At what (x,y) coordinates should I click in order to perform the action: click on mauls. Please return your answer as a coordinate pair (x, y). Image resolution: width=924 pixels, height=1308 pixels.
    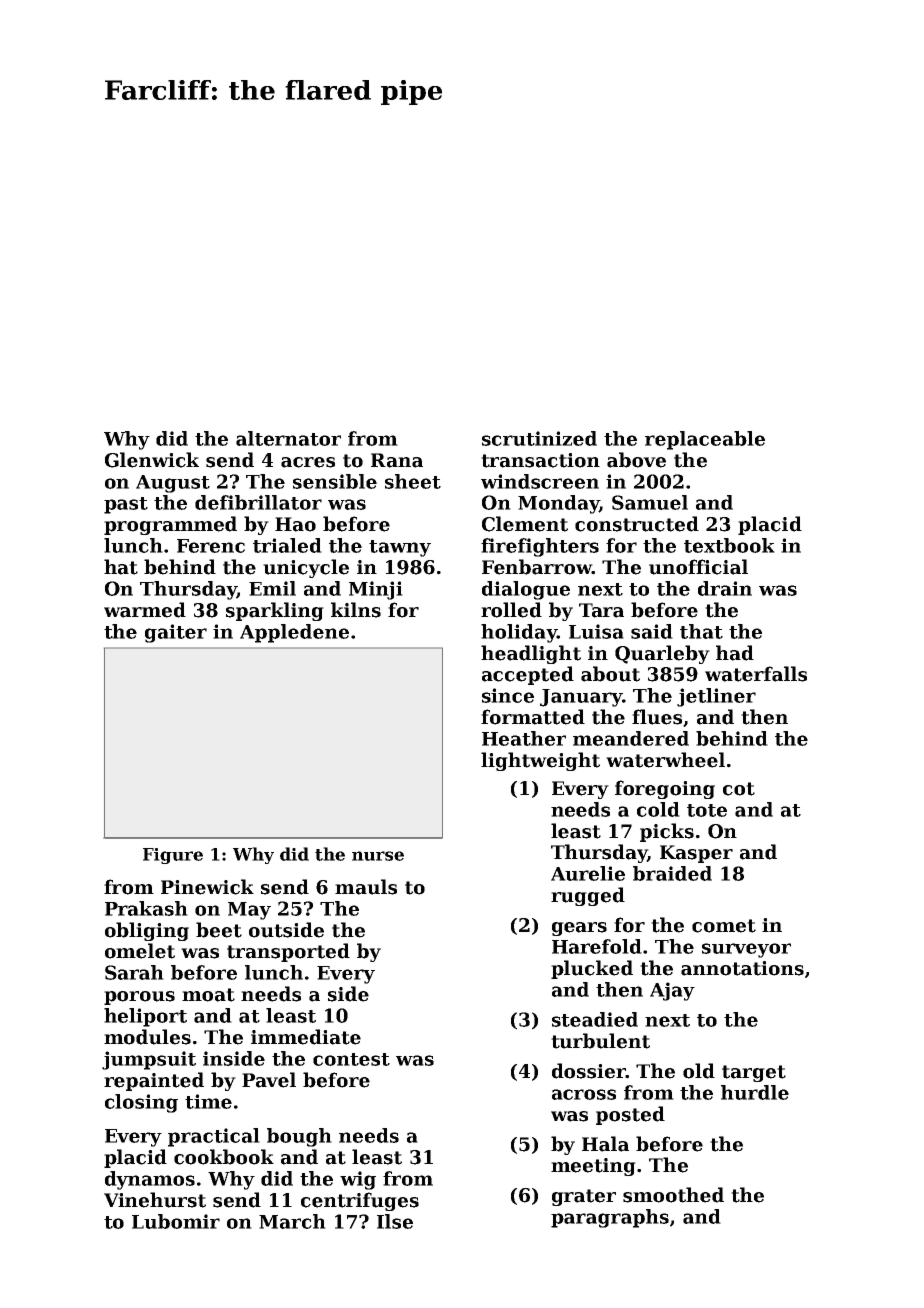
    Looking at the image, I should click on (366, 887).
